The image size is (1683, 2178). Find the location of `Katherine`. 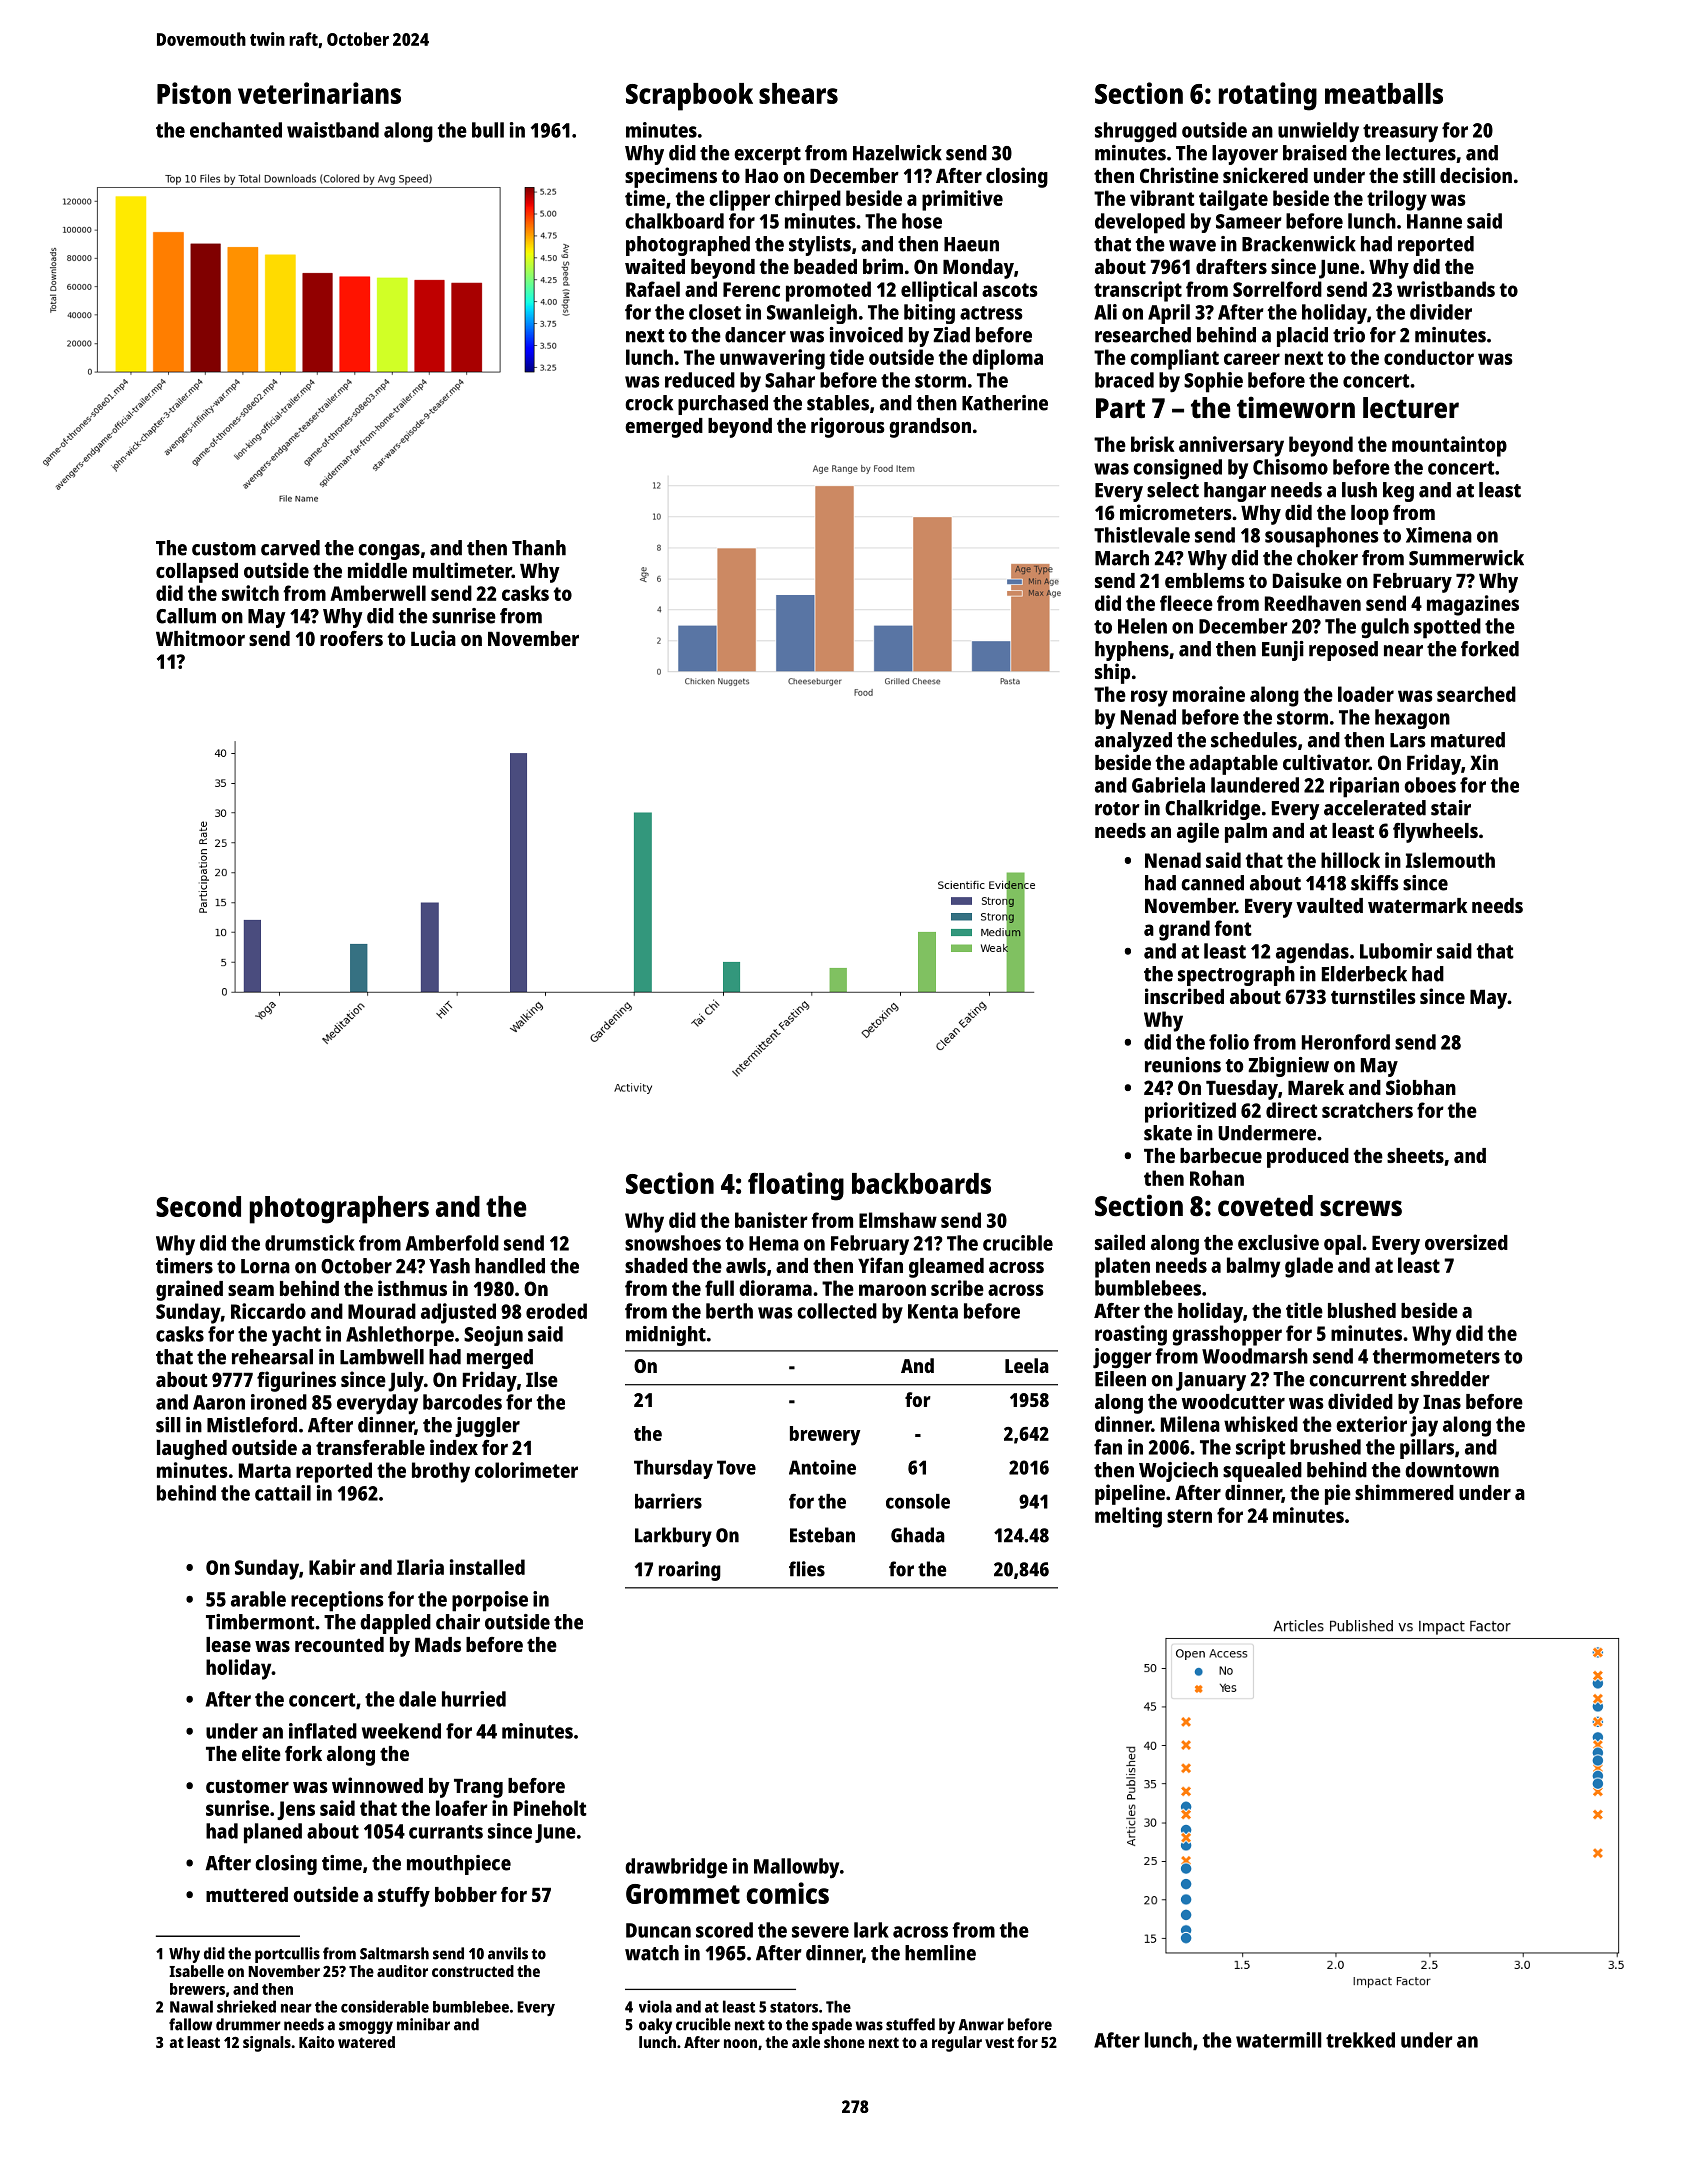

Katherine is located at coordinates (1005, 403).
